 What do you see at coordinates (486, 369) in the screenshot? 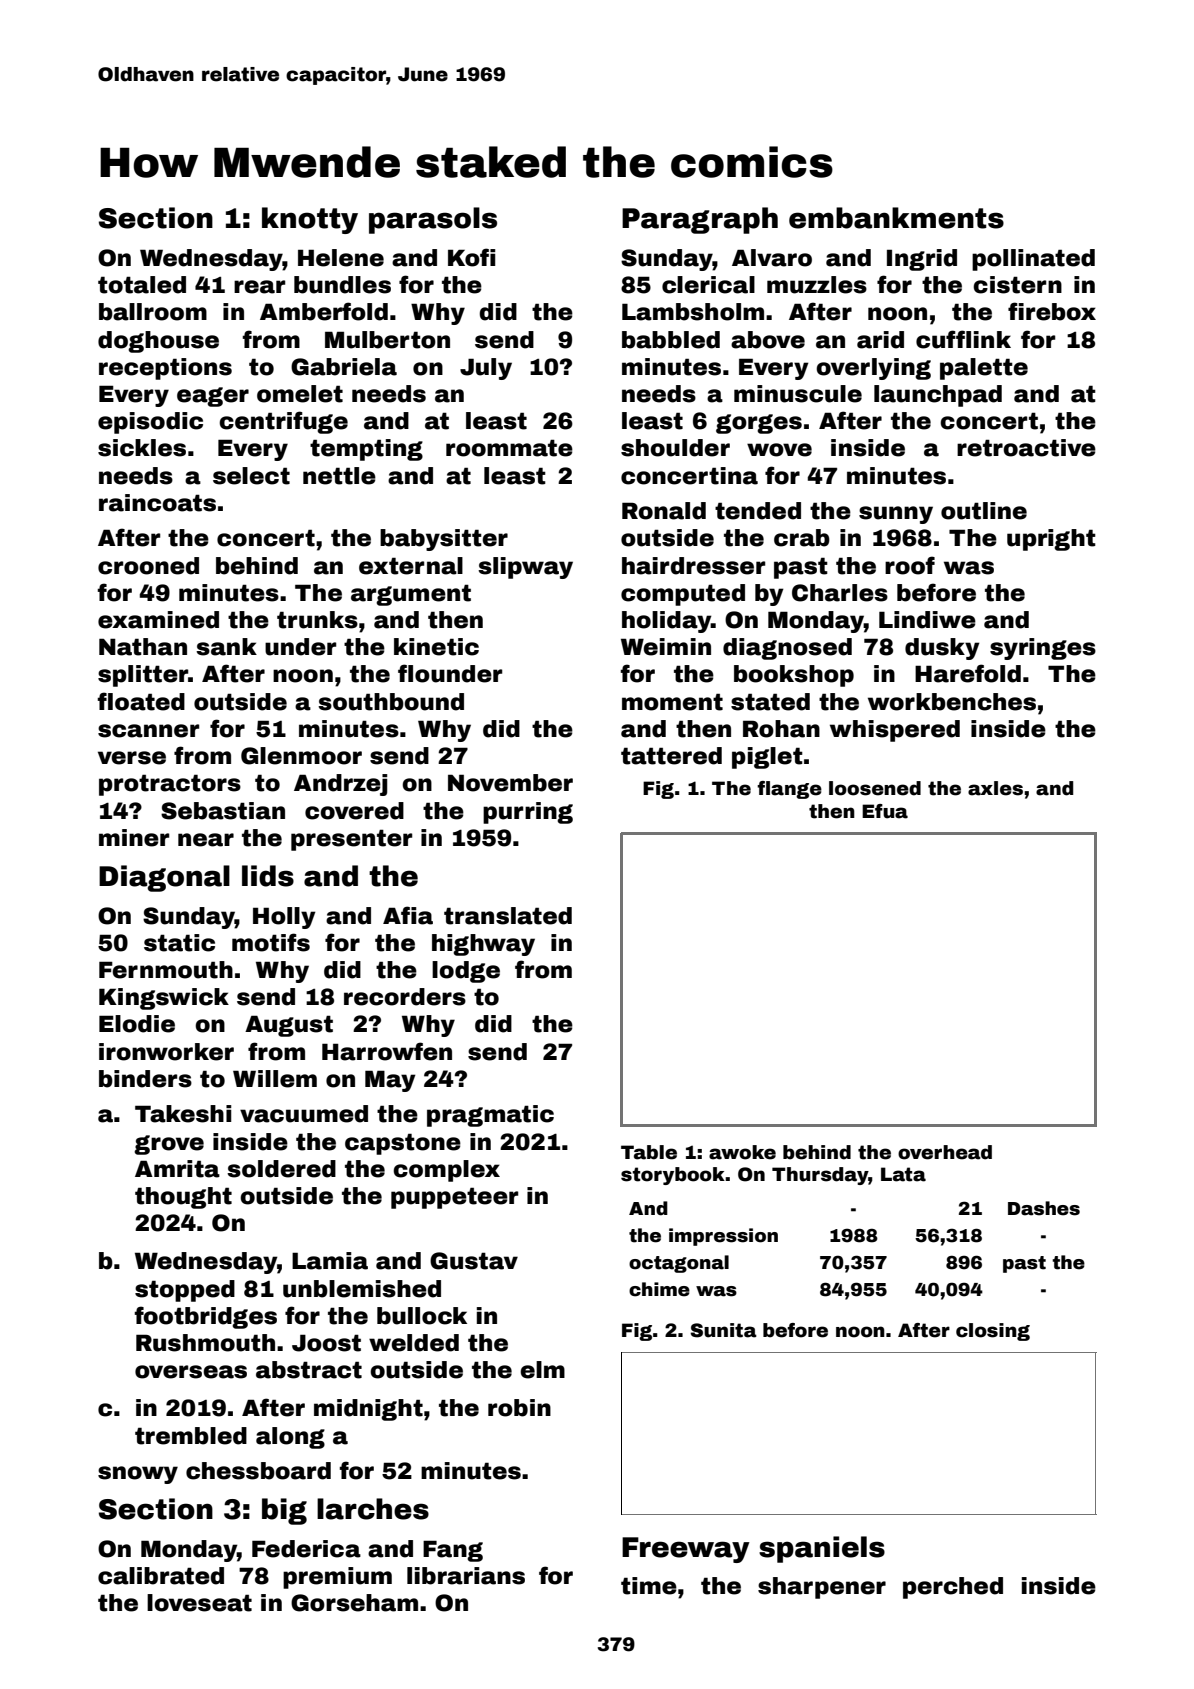
I see `July` at bounding box center [486, 369].
